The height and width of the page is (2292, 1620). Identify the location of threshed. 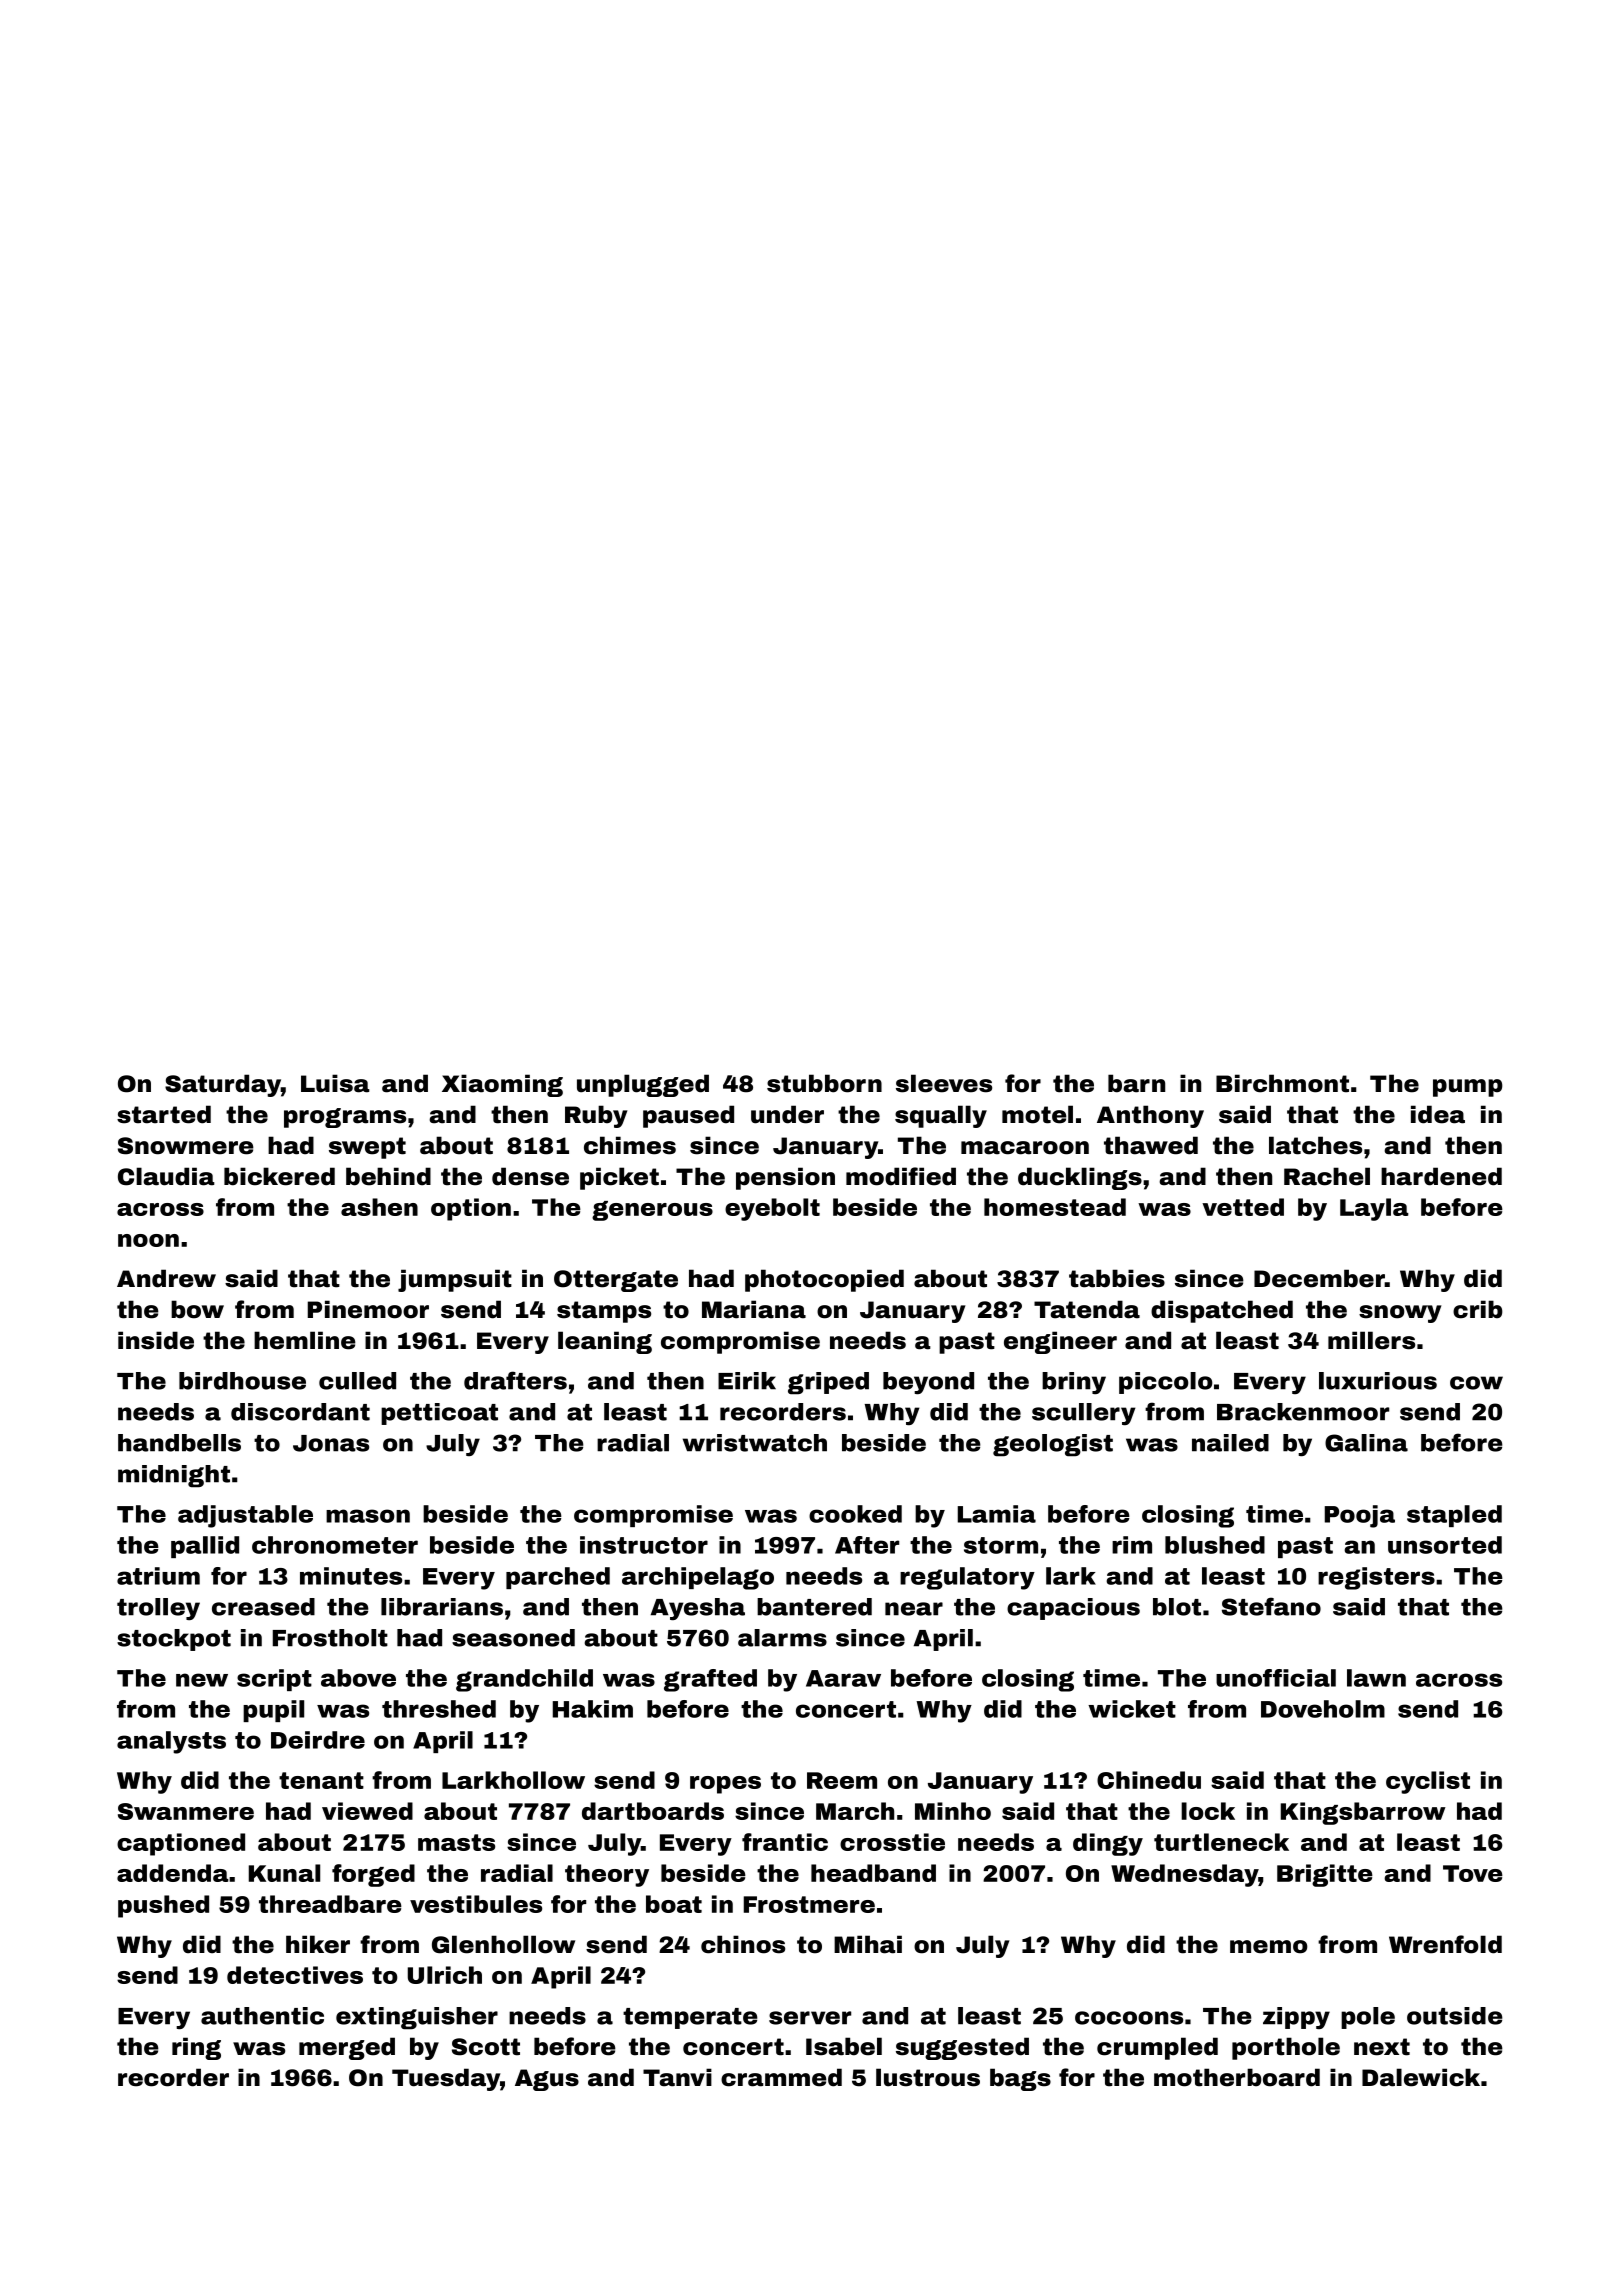
(439, 1709).
